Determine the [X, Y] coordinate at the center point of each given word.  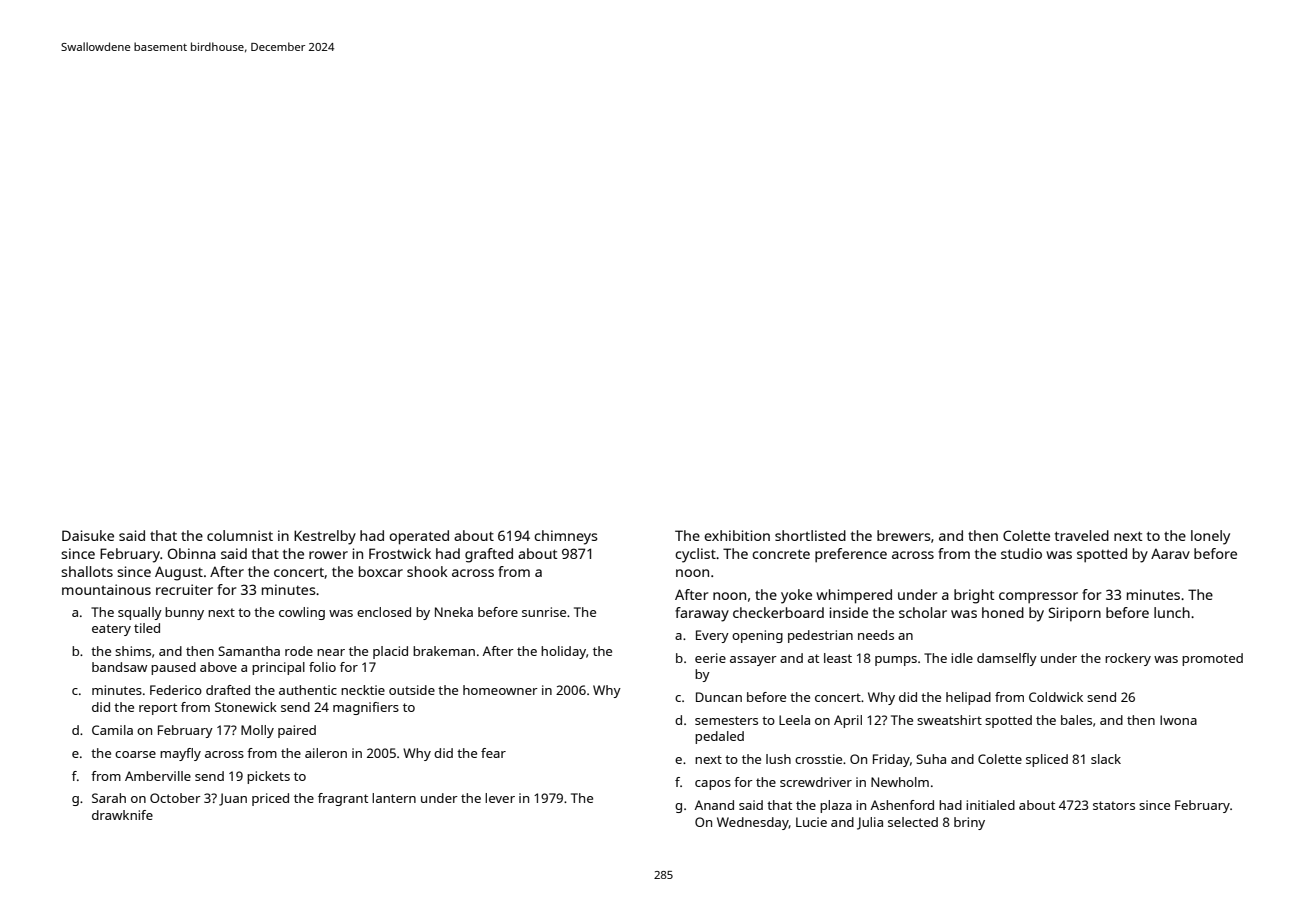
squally [140, 613]
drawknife [122, 815]
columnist [240, 535]
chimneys [566, 537]
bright [974, 596]
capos [713, 785]
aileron [326, 753]
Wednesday [753, 823]
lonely [1210, 537]
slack [1106, 759]
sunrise [544, 612]
